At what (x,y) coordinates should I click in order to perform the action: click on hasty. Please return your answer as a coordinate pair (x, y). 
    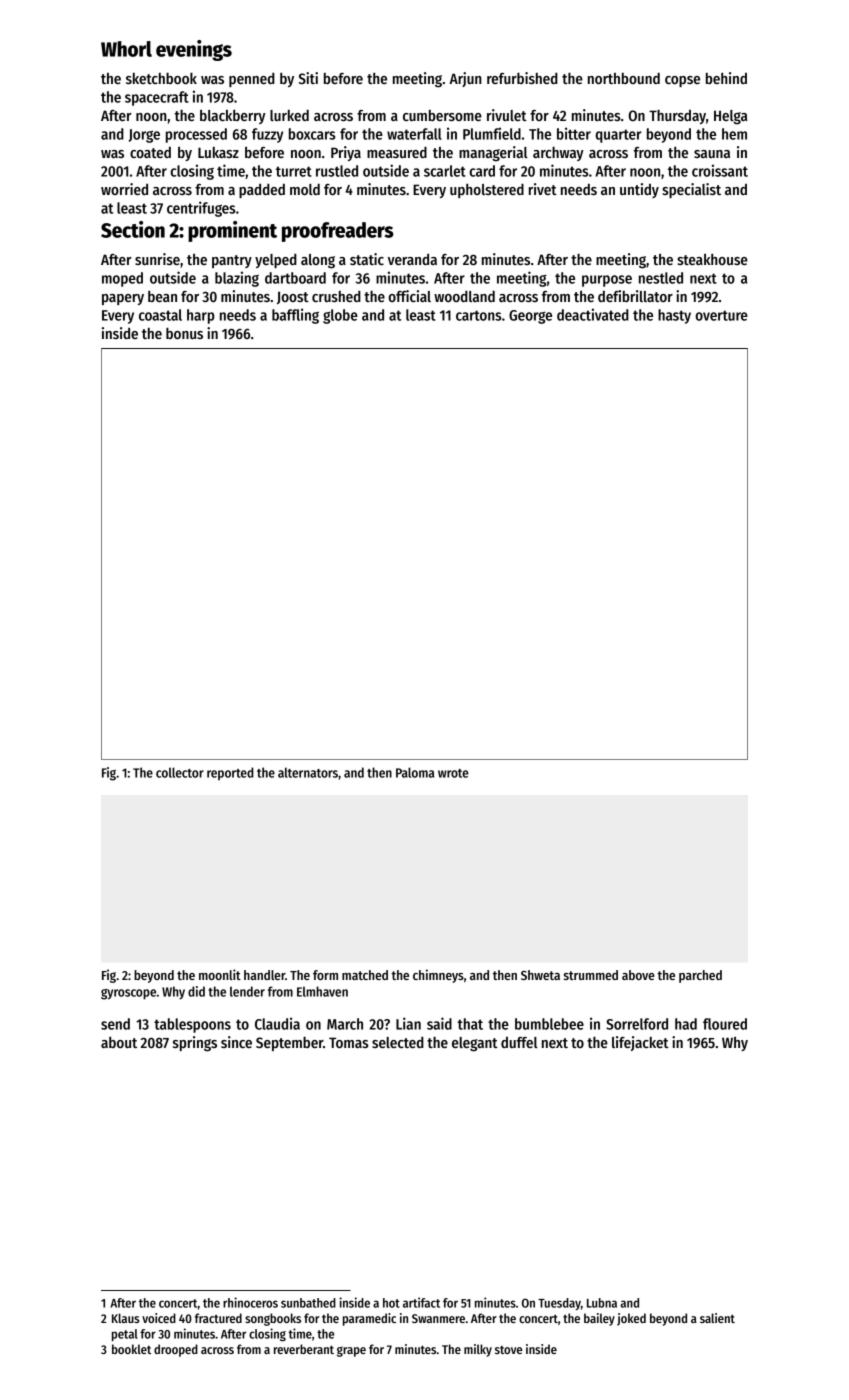
    Looking at the image, I should click on (674, 316).
